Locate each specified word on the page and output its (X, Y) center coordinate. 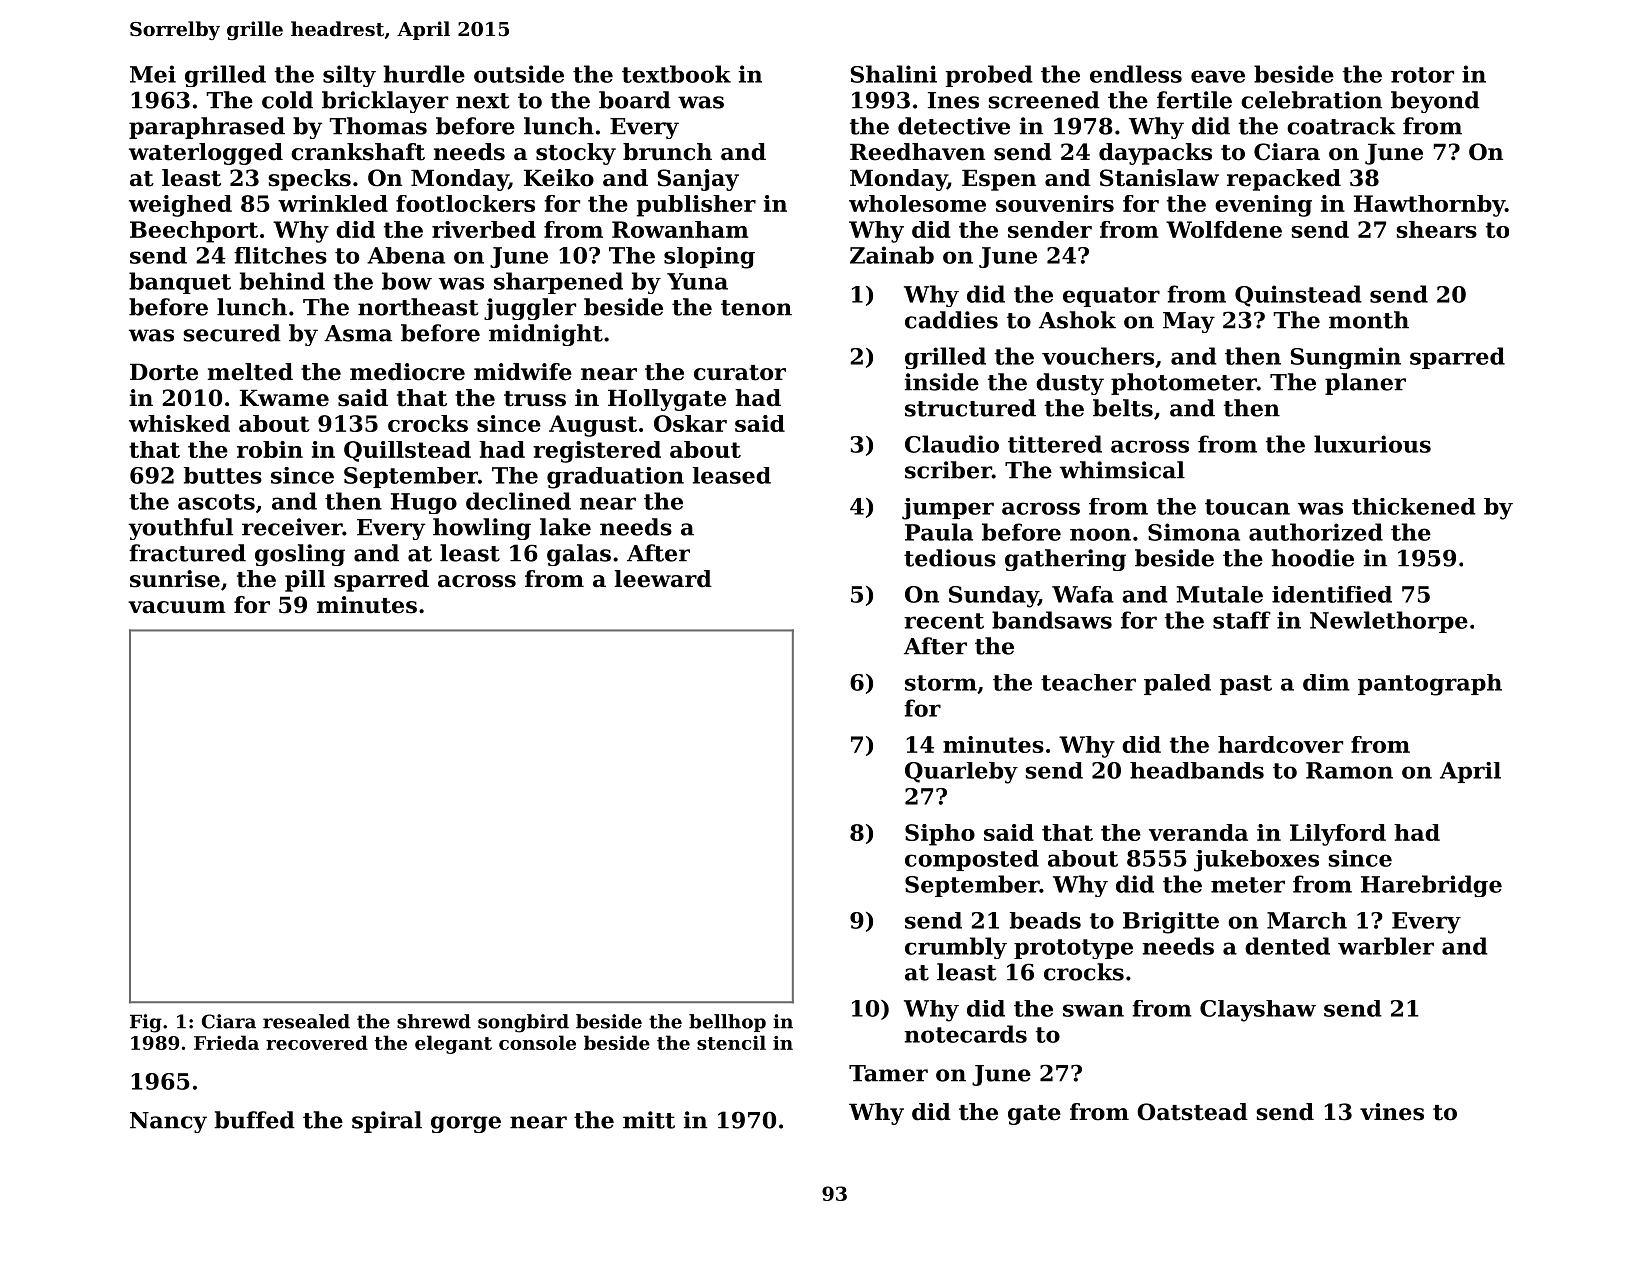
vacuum (177, 607)
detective (954, 126)
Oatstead (1192, 1112)
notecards (966, 1034)
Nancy (168, 1122)
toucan (1247, 507)
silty (349, 76)
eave (1218, 76)
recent (944, 621)
